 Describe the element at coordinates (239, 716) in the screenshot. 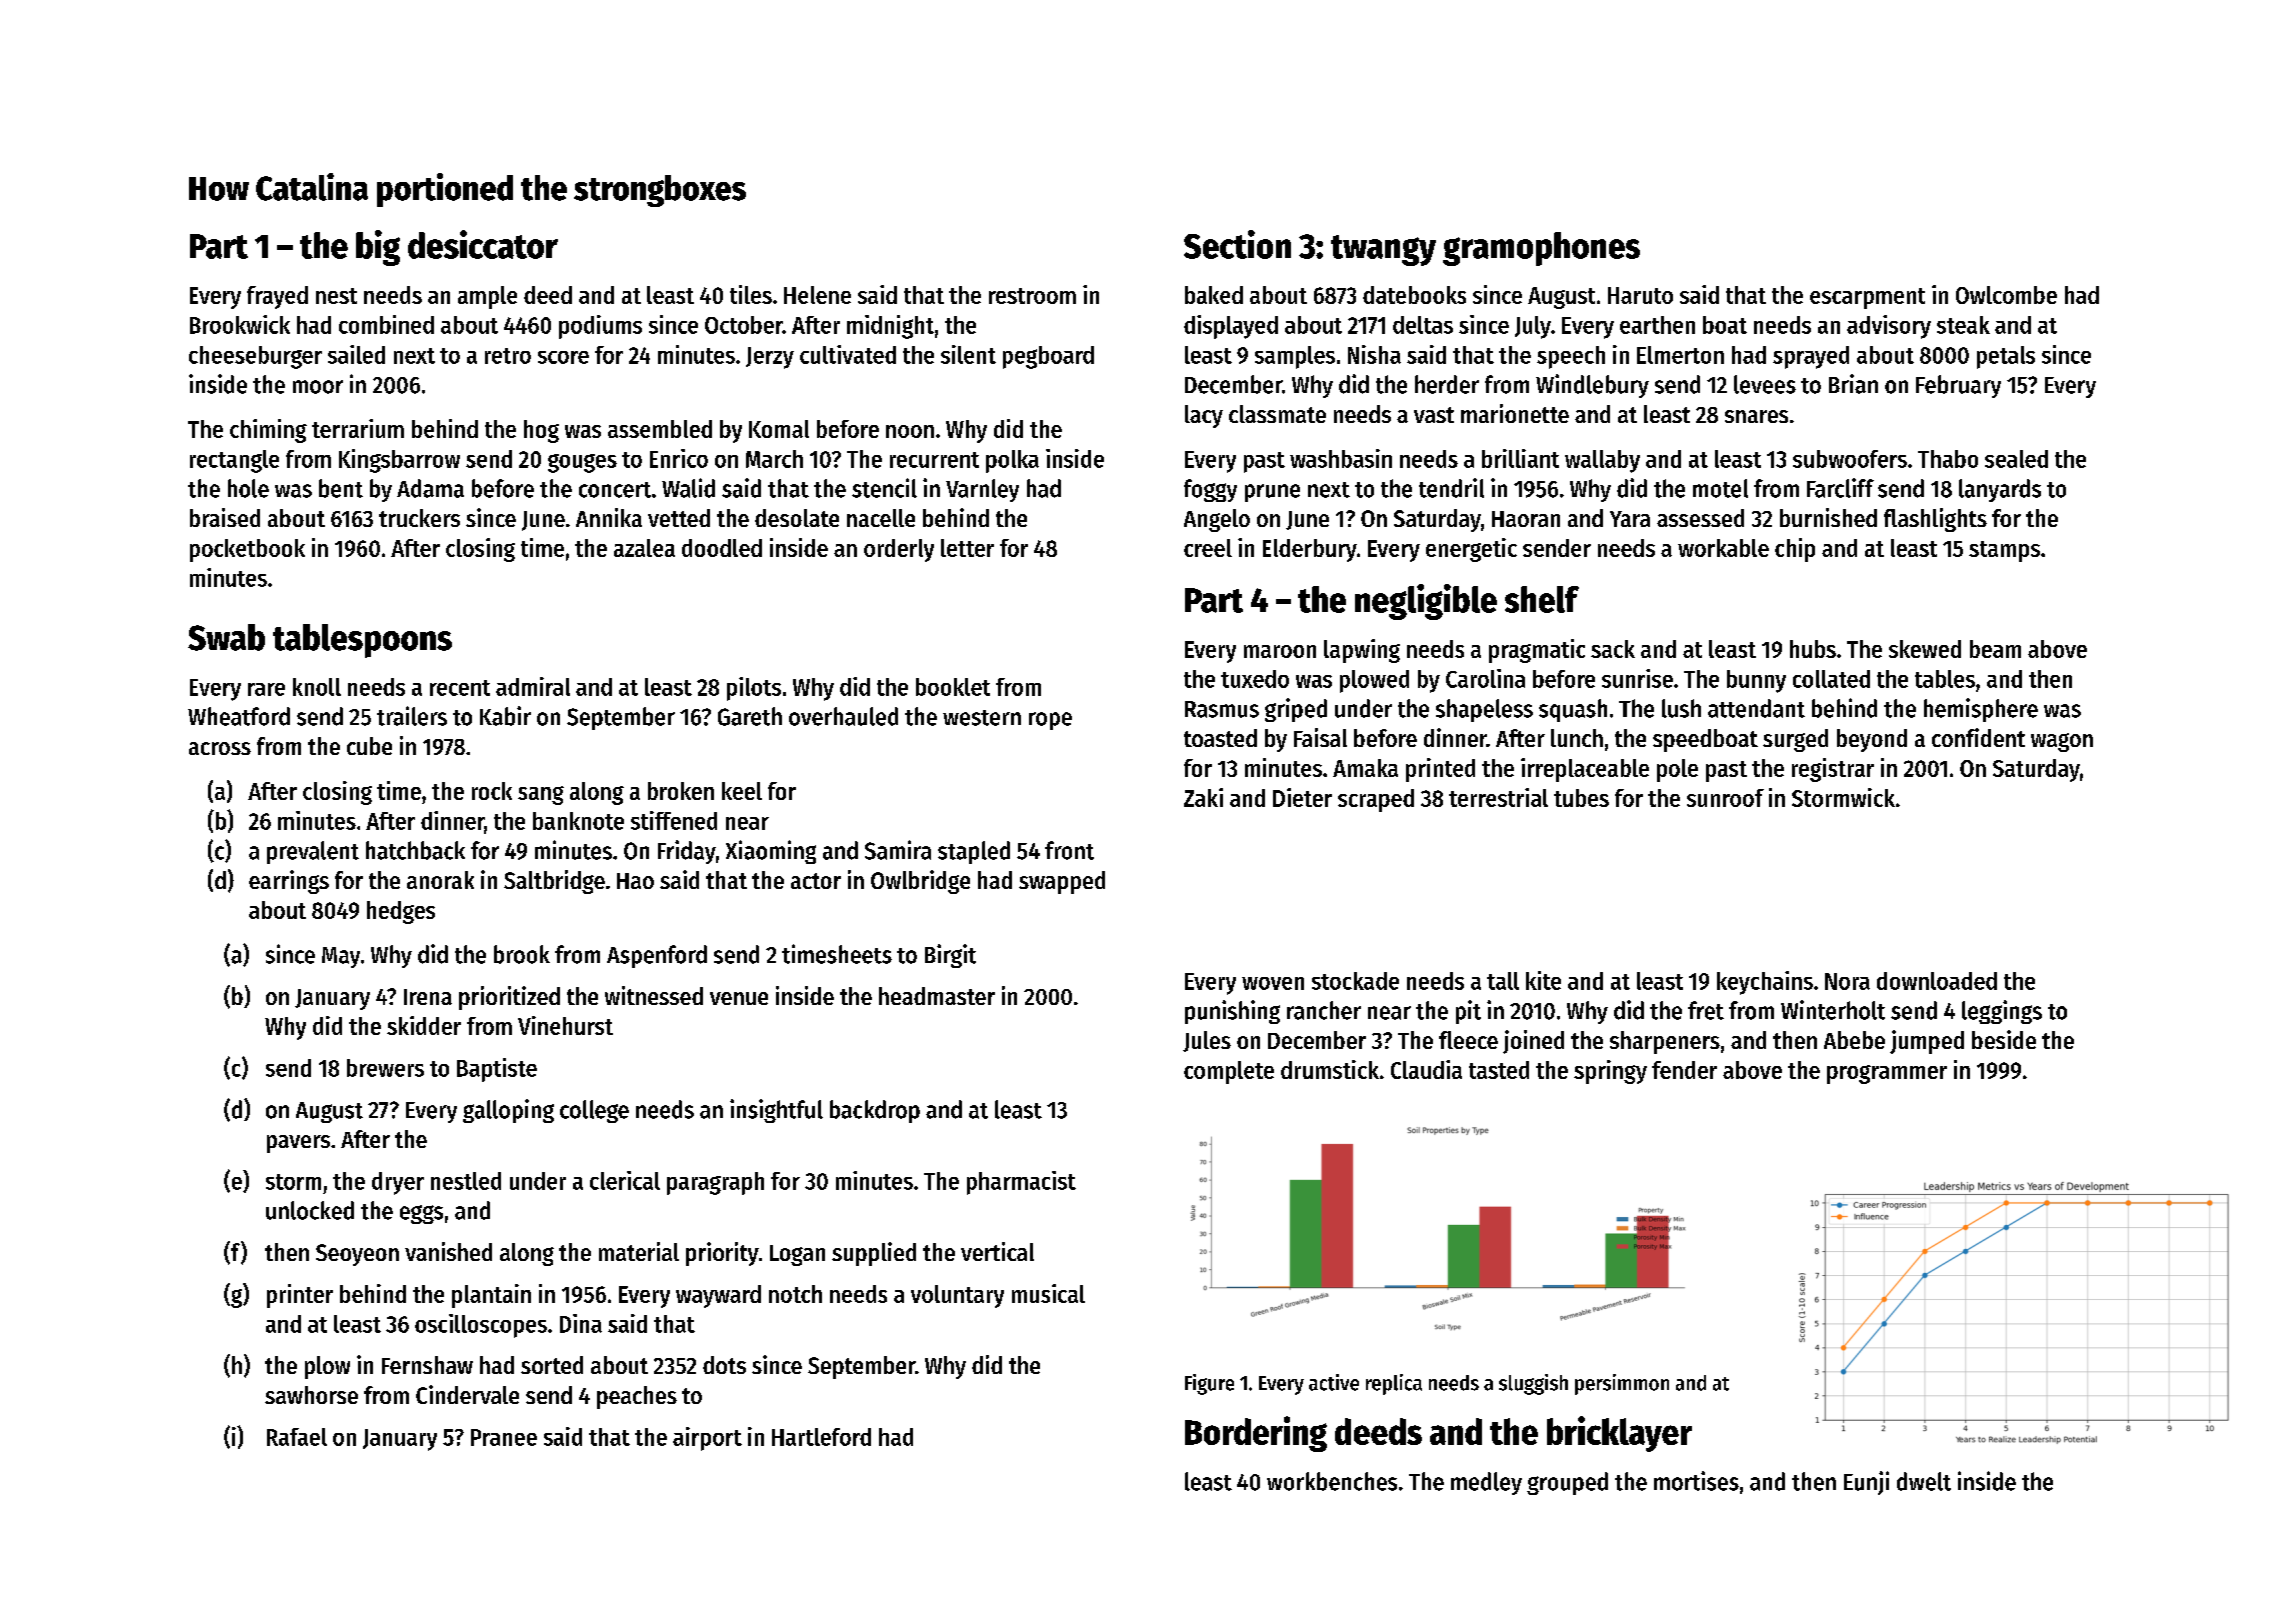

I see `Wheatford` at that location.
